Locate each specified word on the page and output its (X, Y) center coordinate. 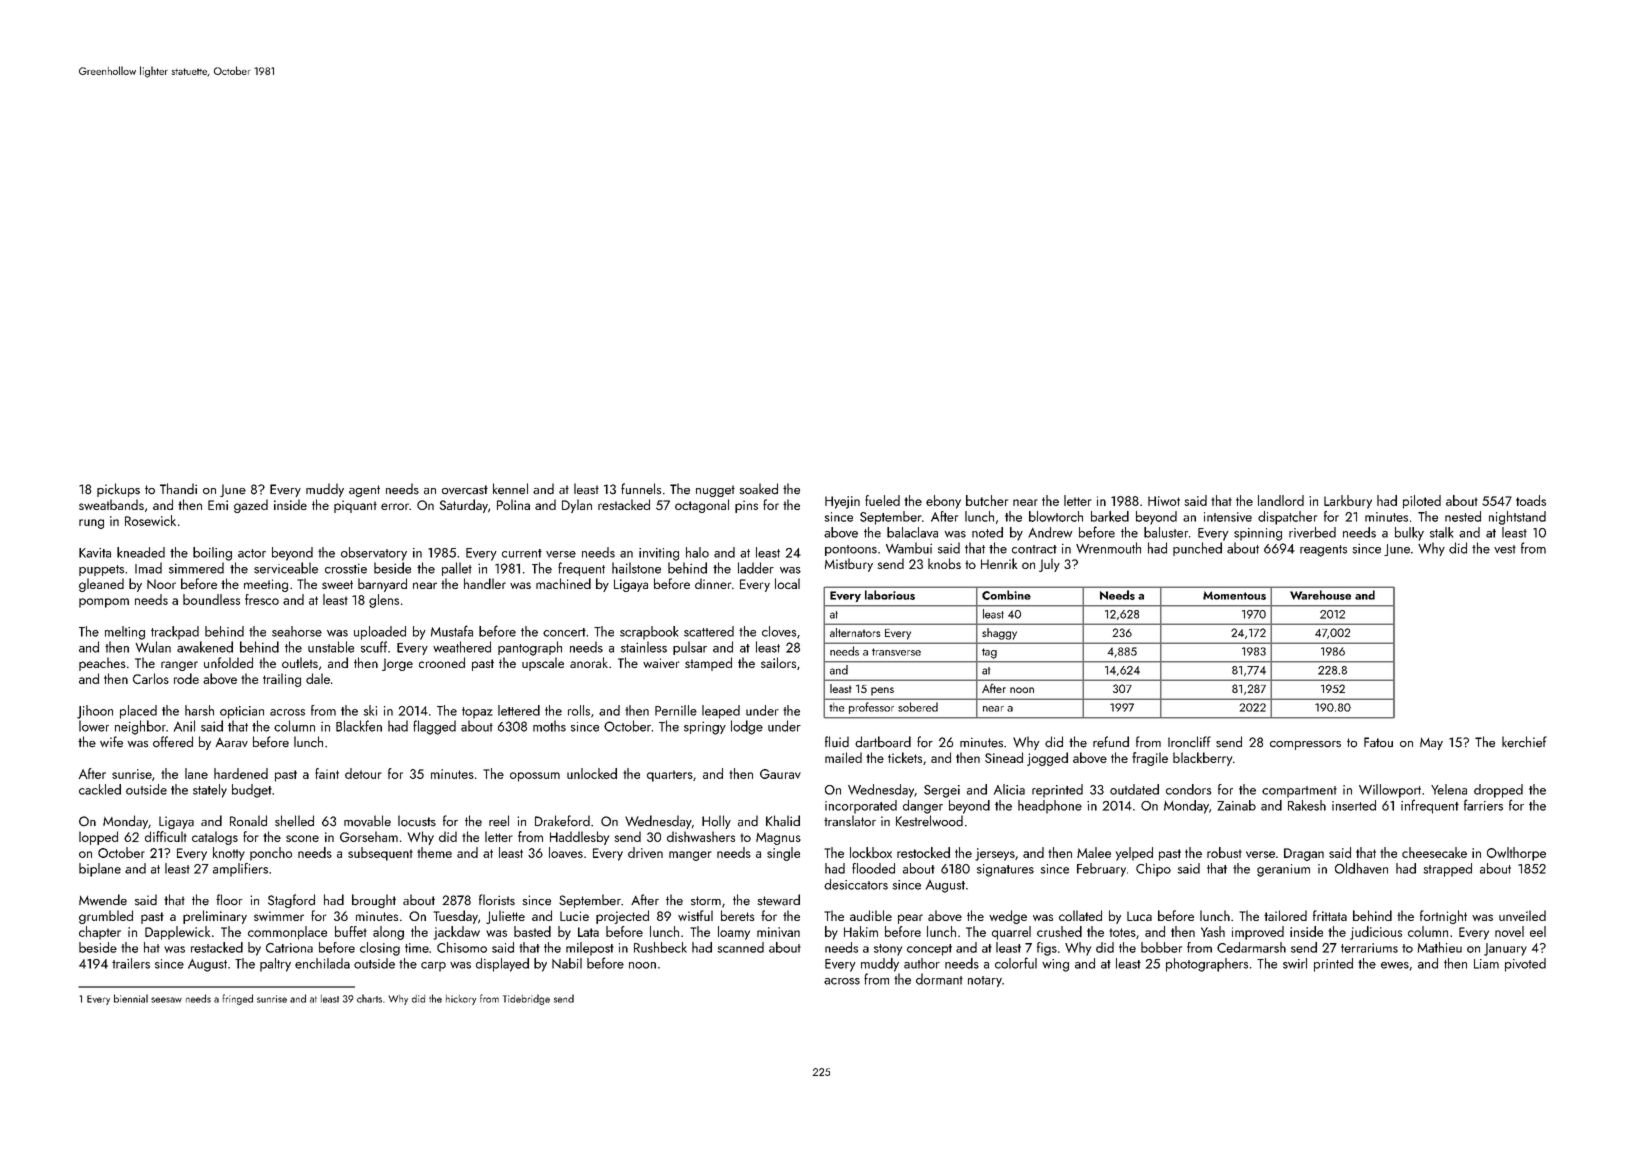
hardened (241, 773)
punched (1197, 549)
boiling (212, 554)
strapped (1447, 870)
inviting (659, 554)
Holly (716, 822)
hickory (461, 1000)
